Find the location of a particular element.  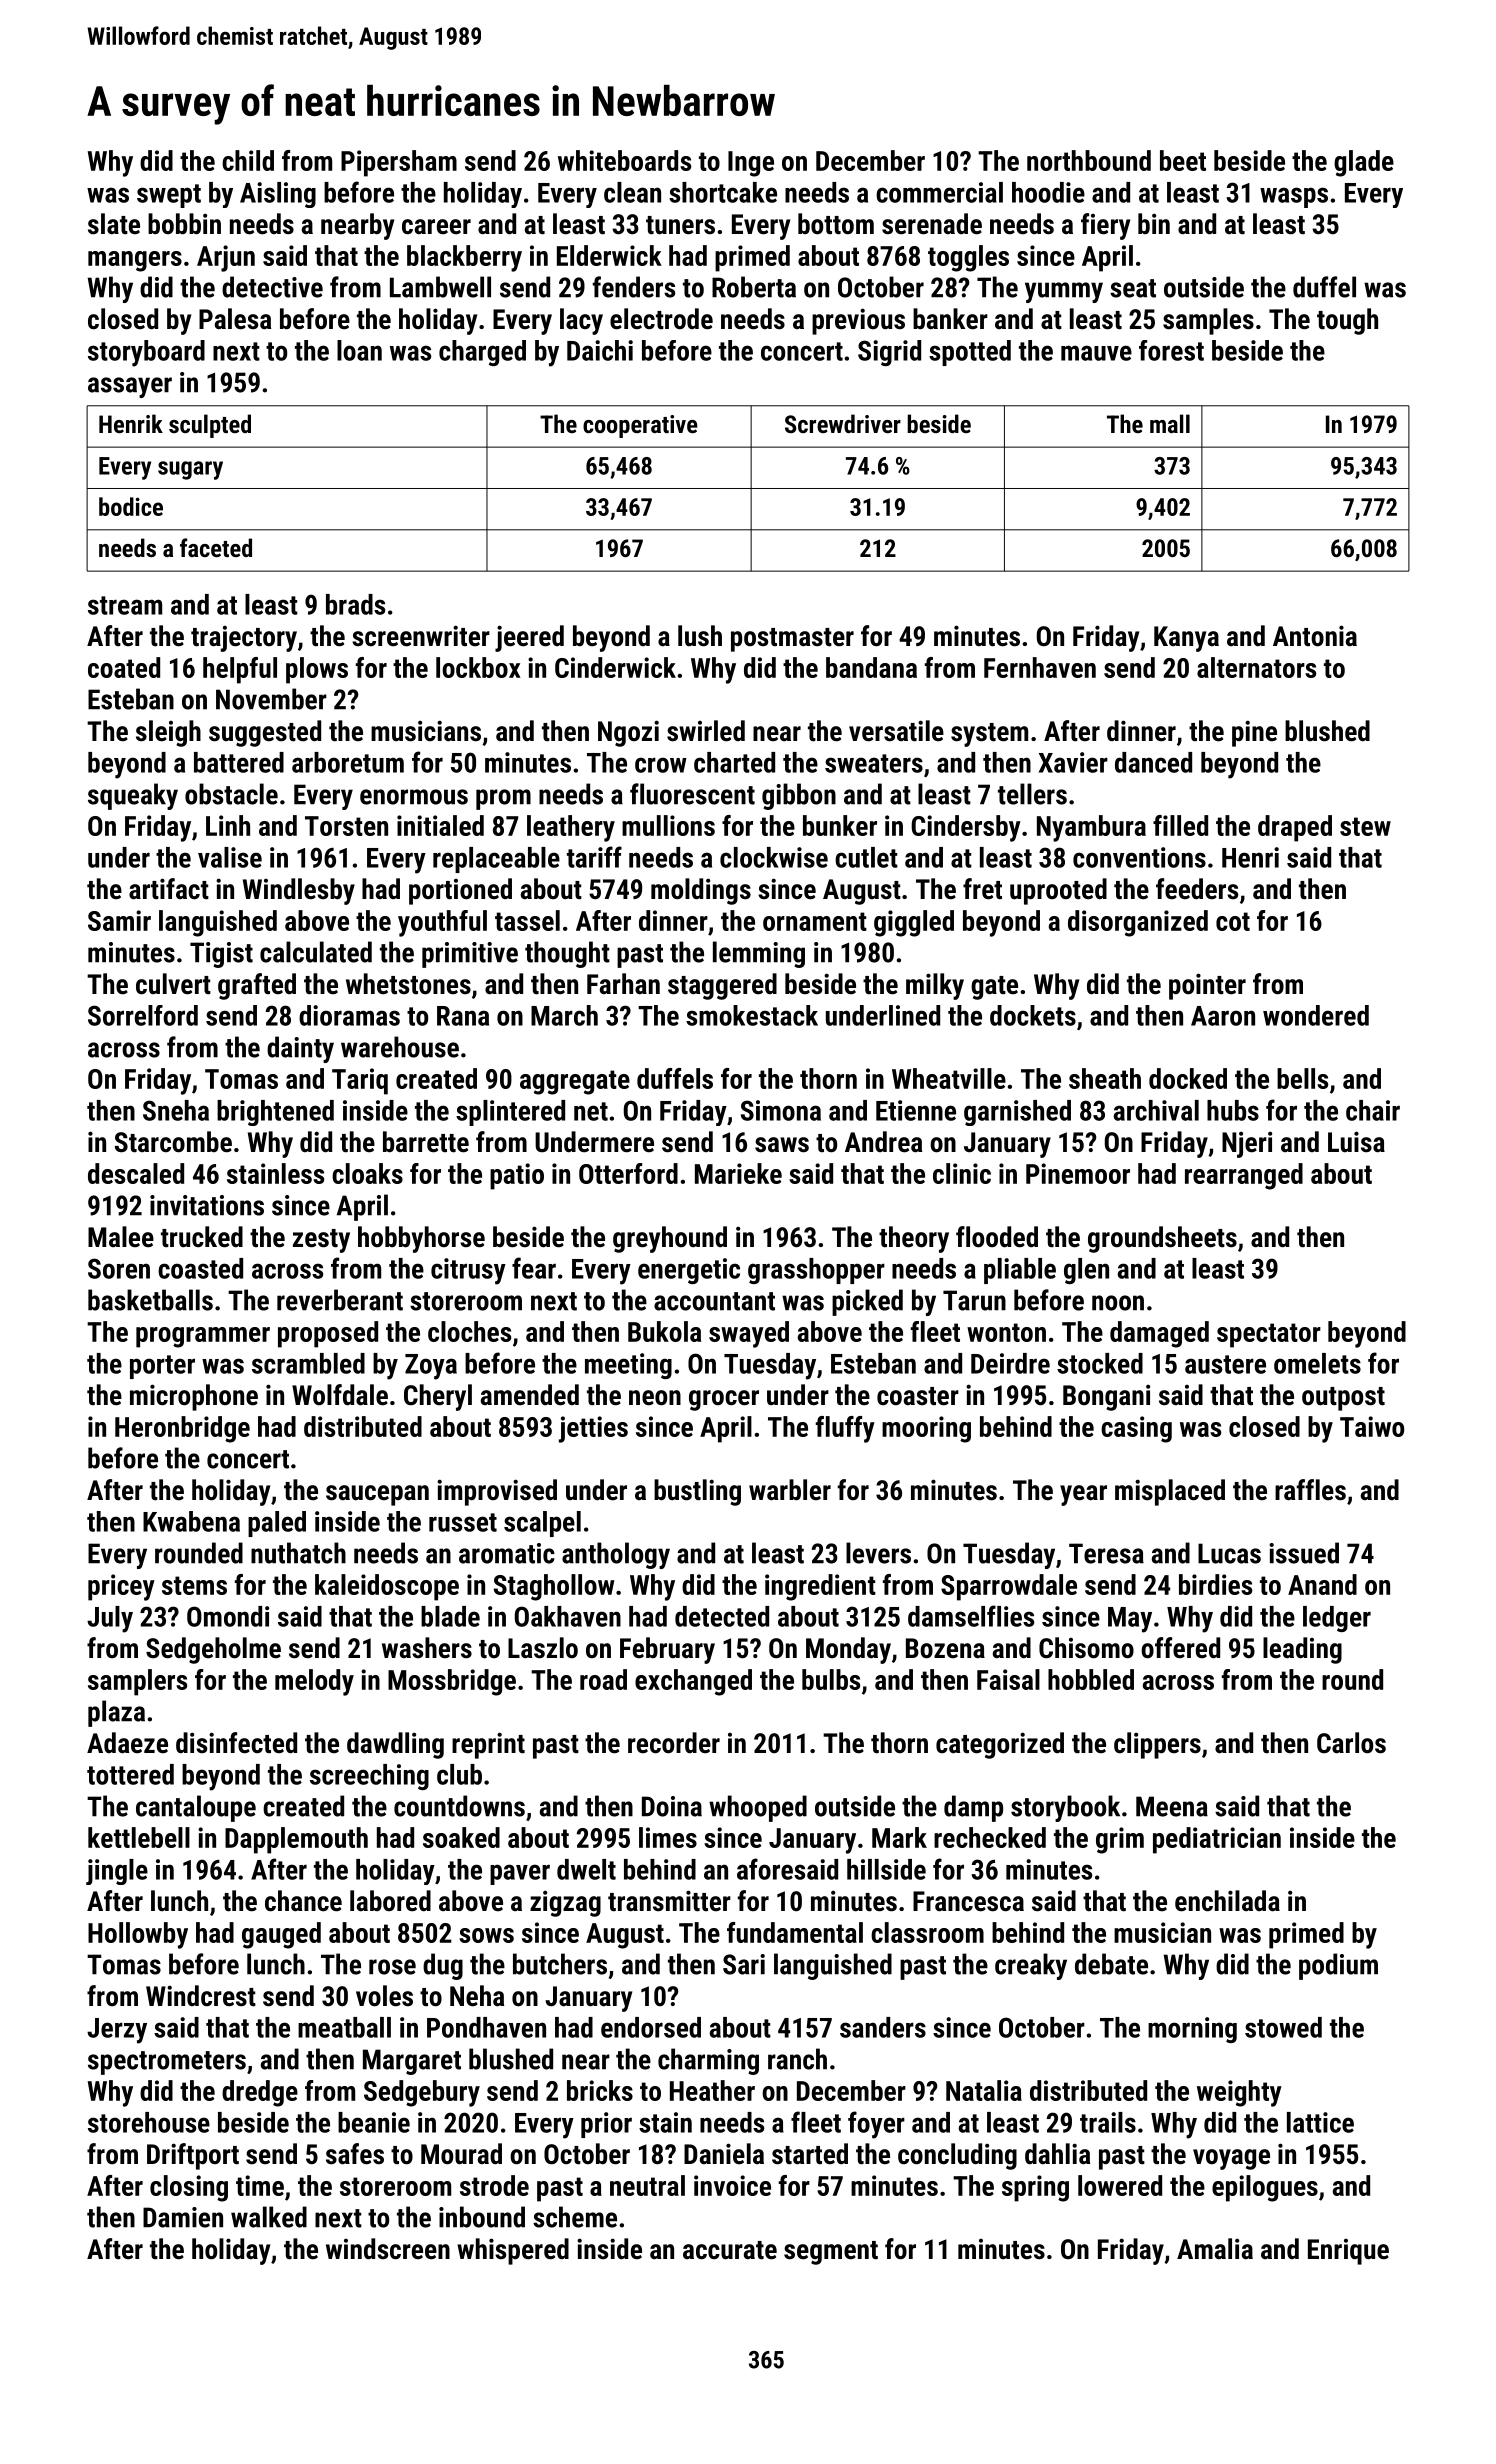

Kanya is located at coordinates (1186, 639).
